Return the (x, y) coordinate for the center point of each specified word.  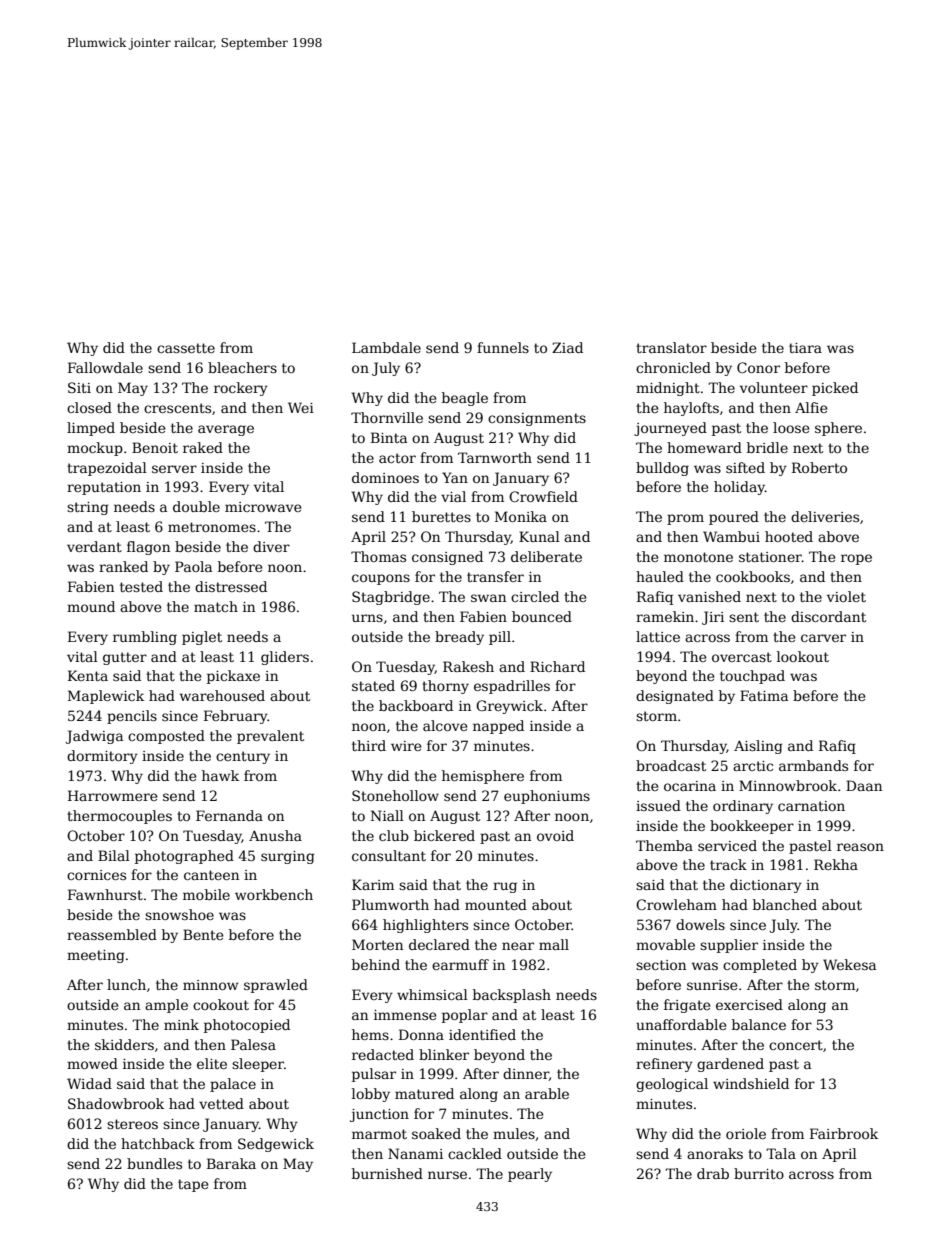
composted (166, 737)
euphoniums (547, 797)
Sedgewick (276, 1145)
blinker (444, 1054)
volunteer (774, 387)
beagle (465, 399)
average (226, 430)
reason (860, 847)
